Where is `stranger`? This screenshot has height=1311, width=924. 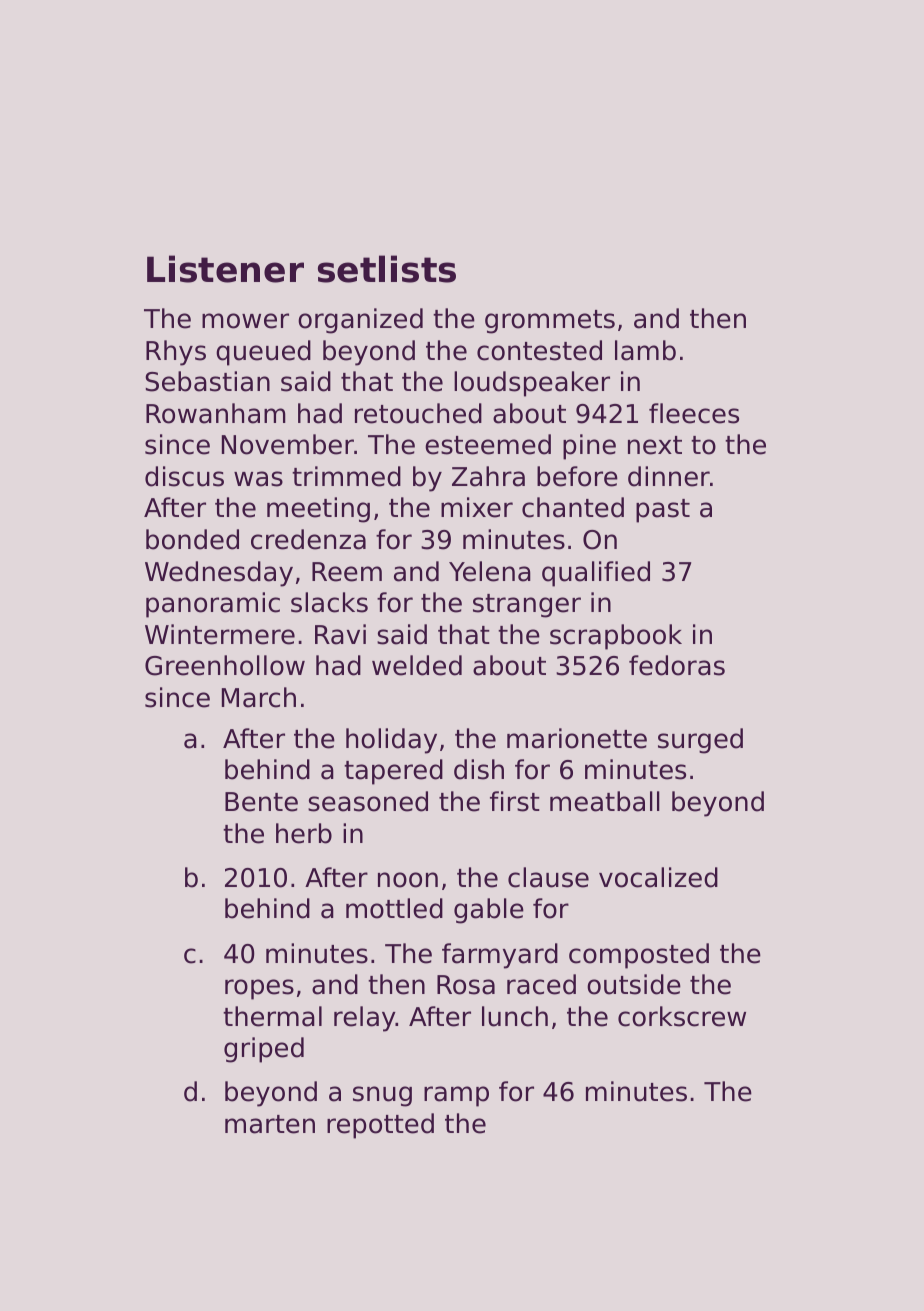
stranger is located at coordinates (527, 606).
